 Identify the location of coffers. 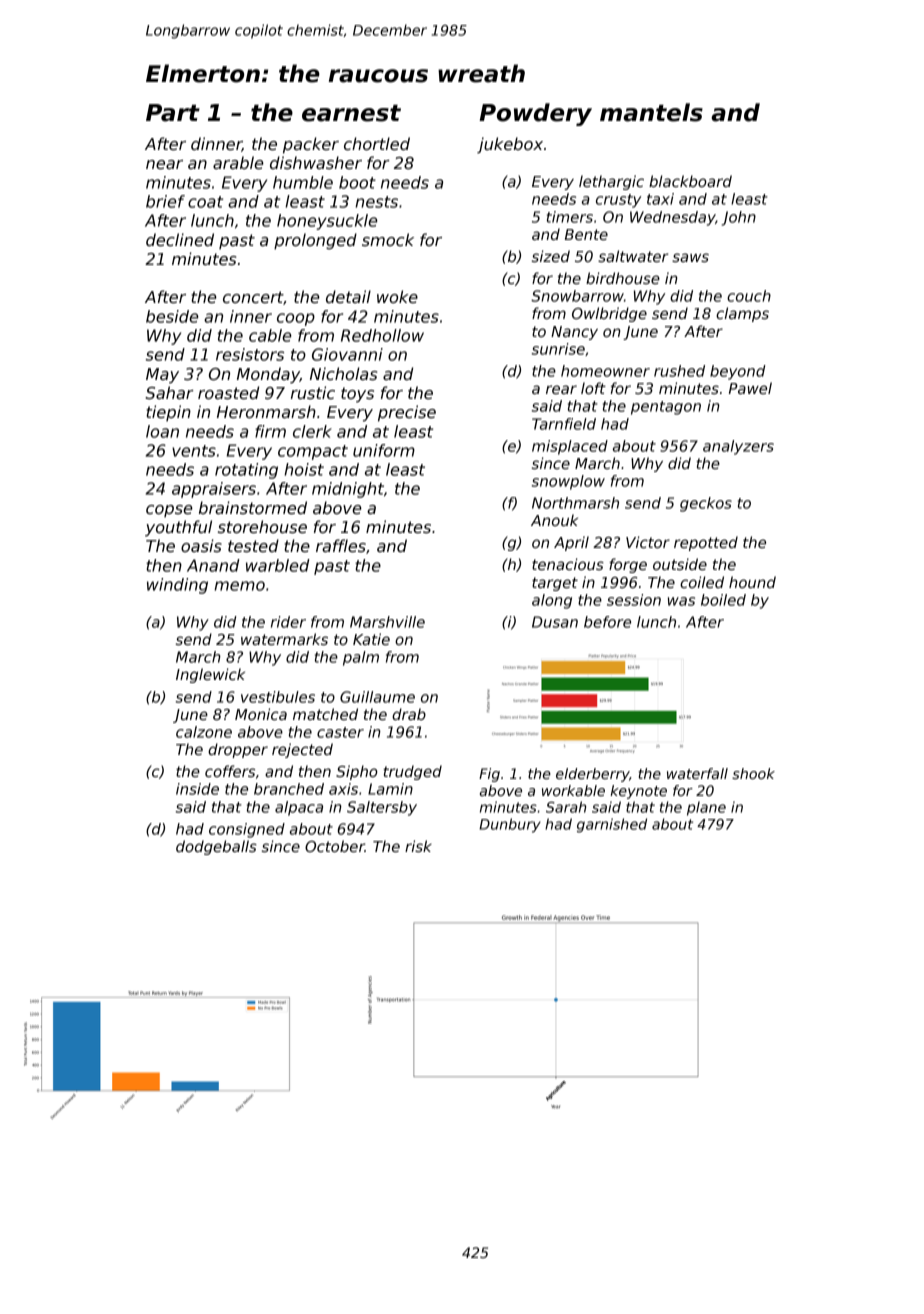
(230, 771).
